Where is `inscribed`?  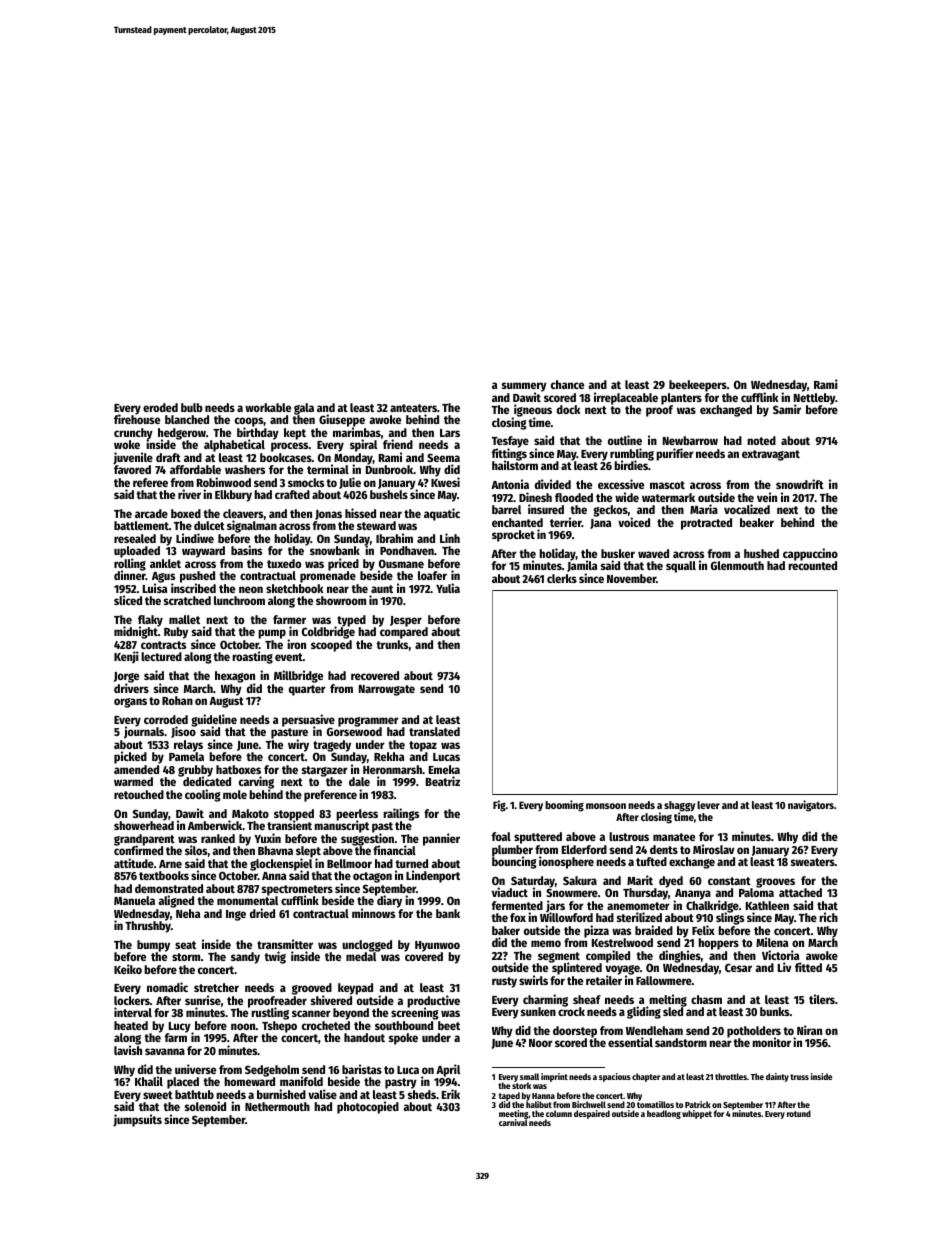 inscribed is located at coordinates (193, 588).
